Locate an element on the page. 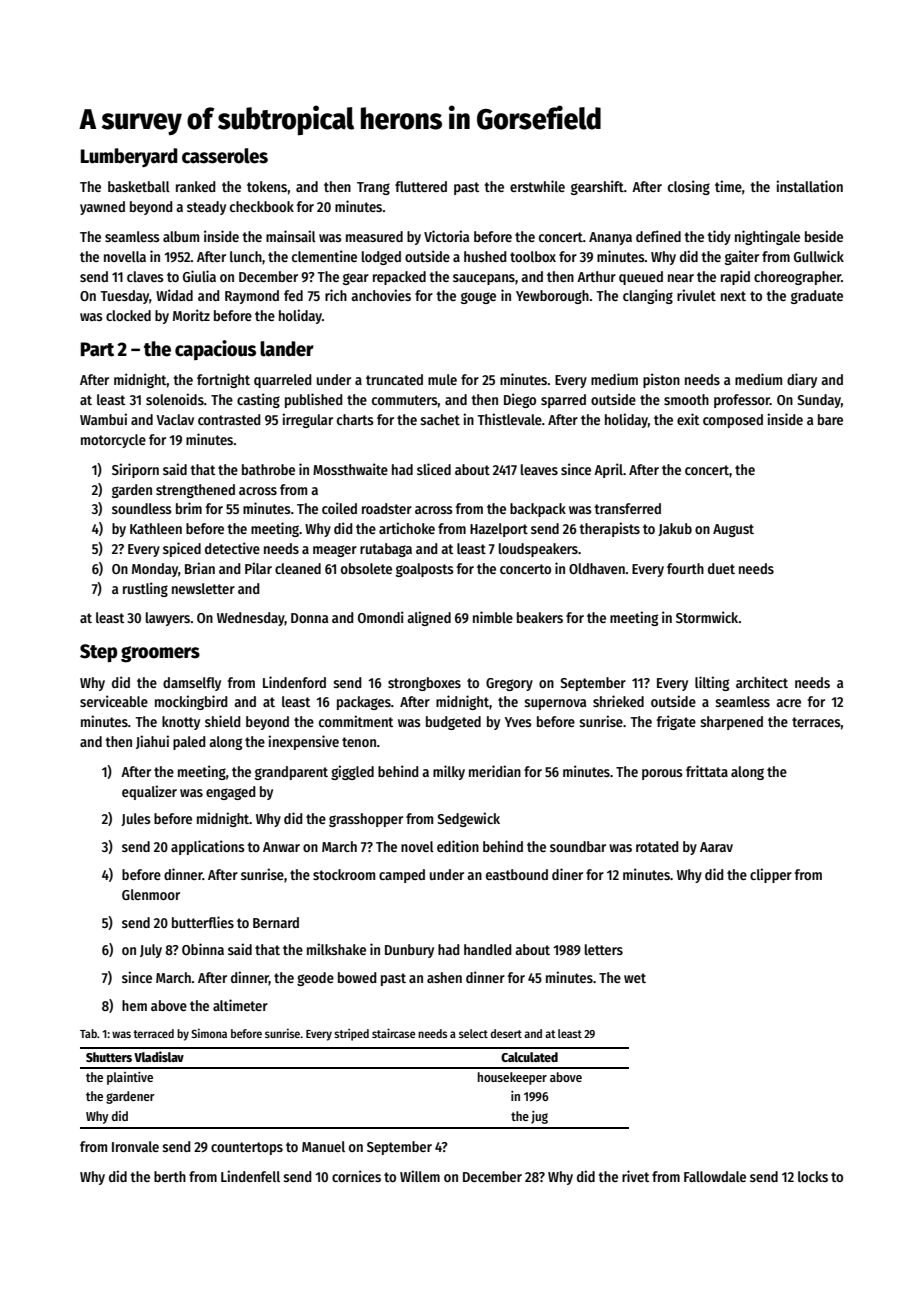  closing is located at coordinates (689, 187).
